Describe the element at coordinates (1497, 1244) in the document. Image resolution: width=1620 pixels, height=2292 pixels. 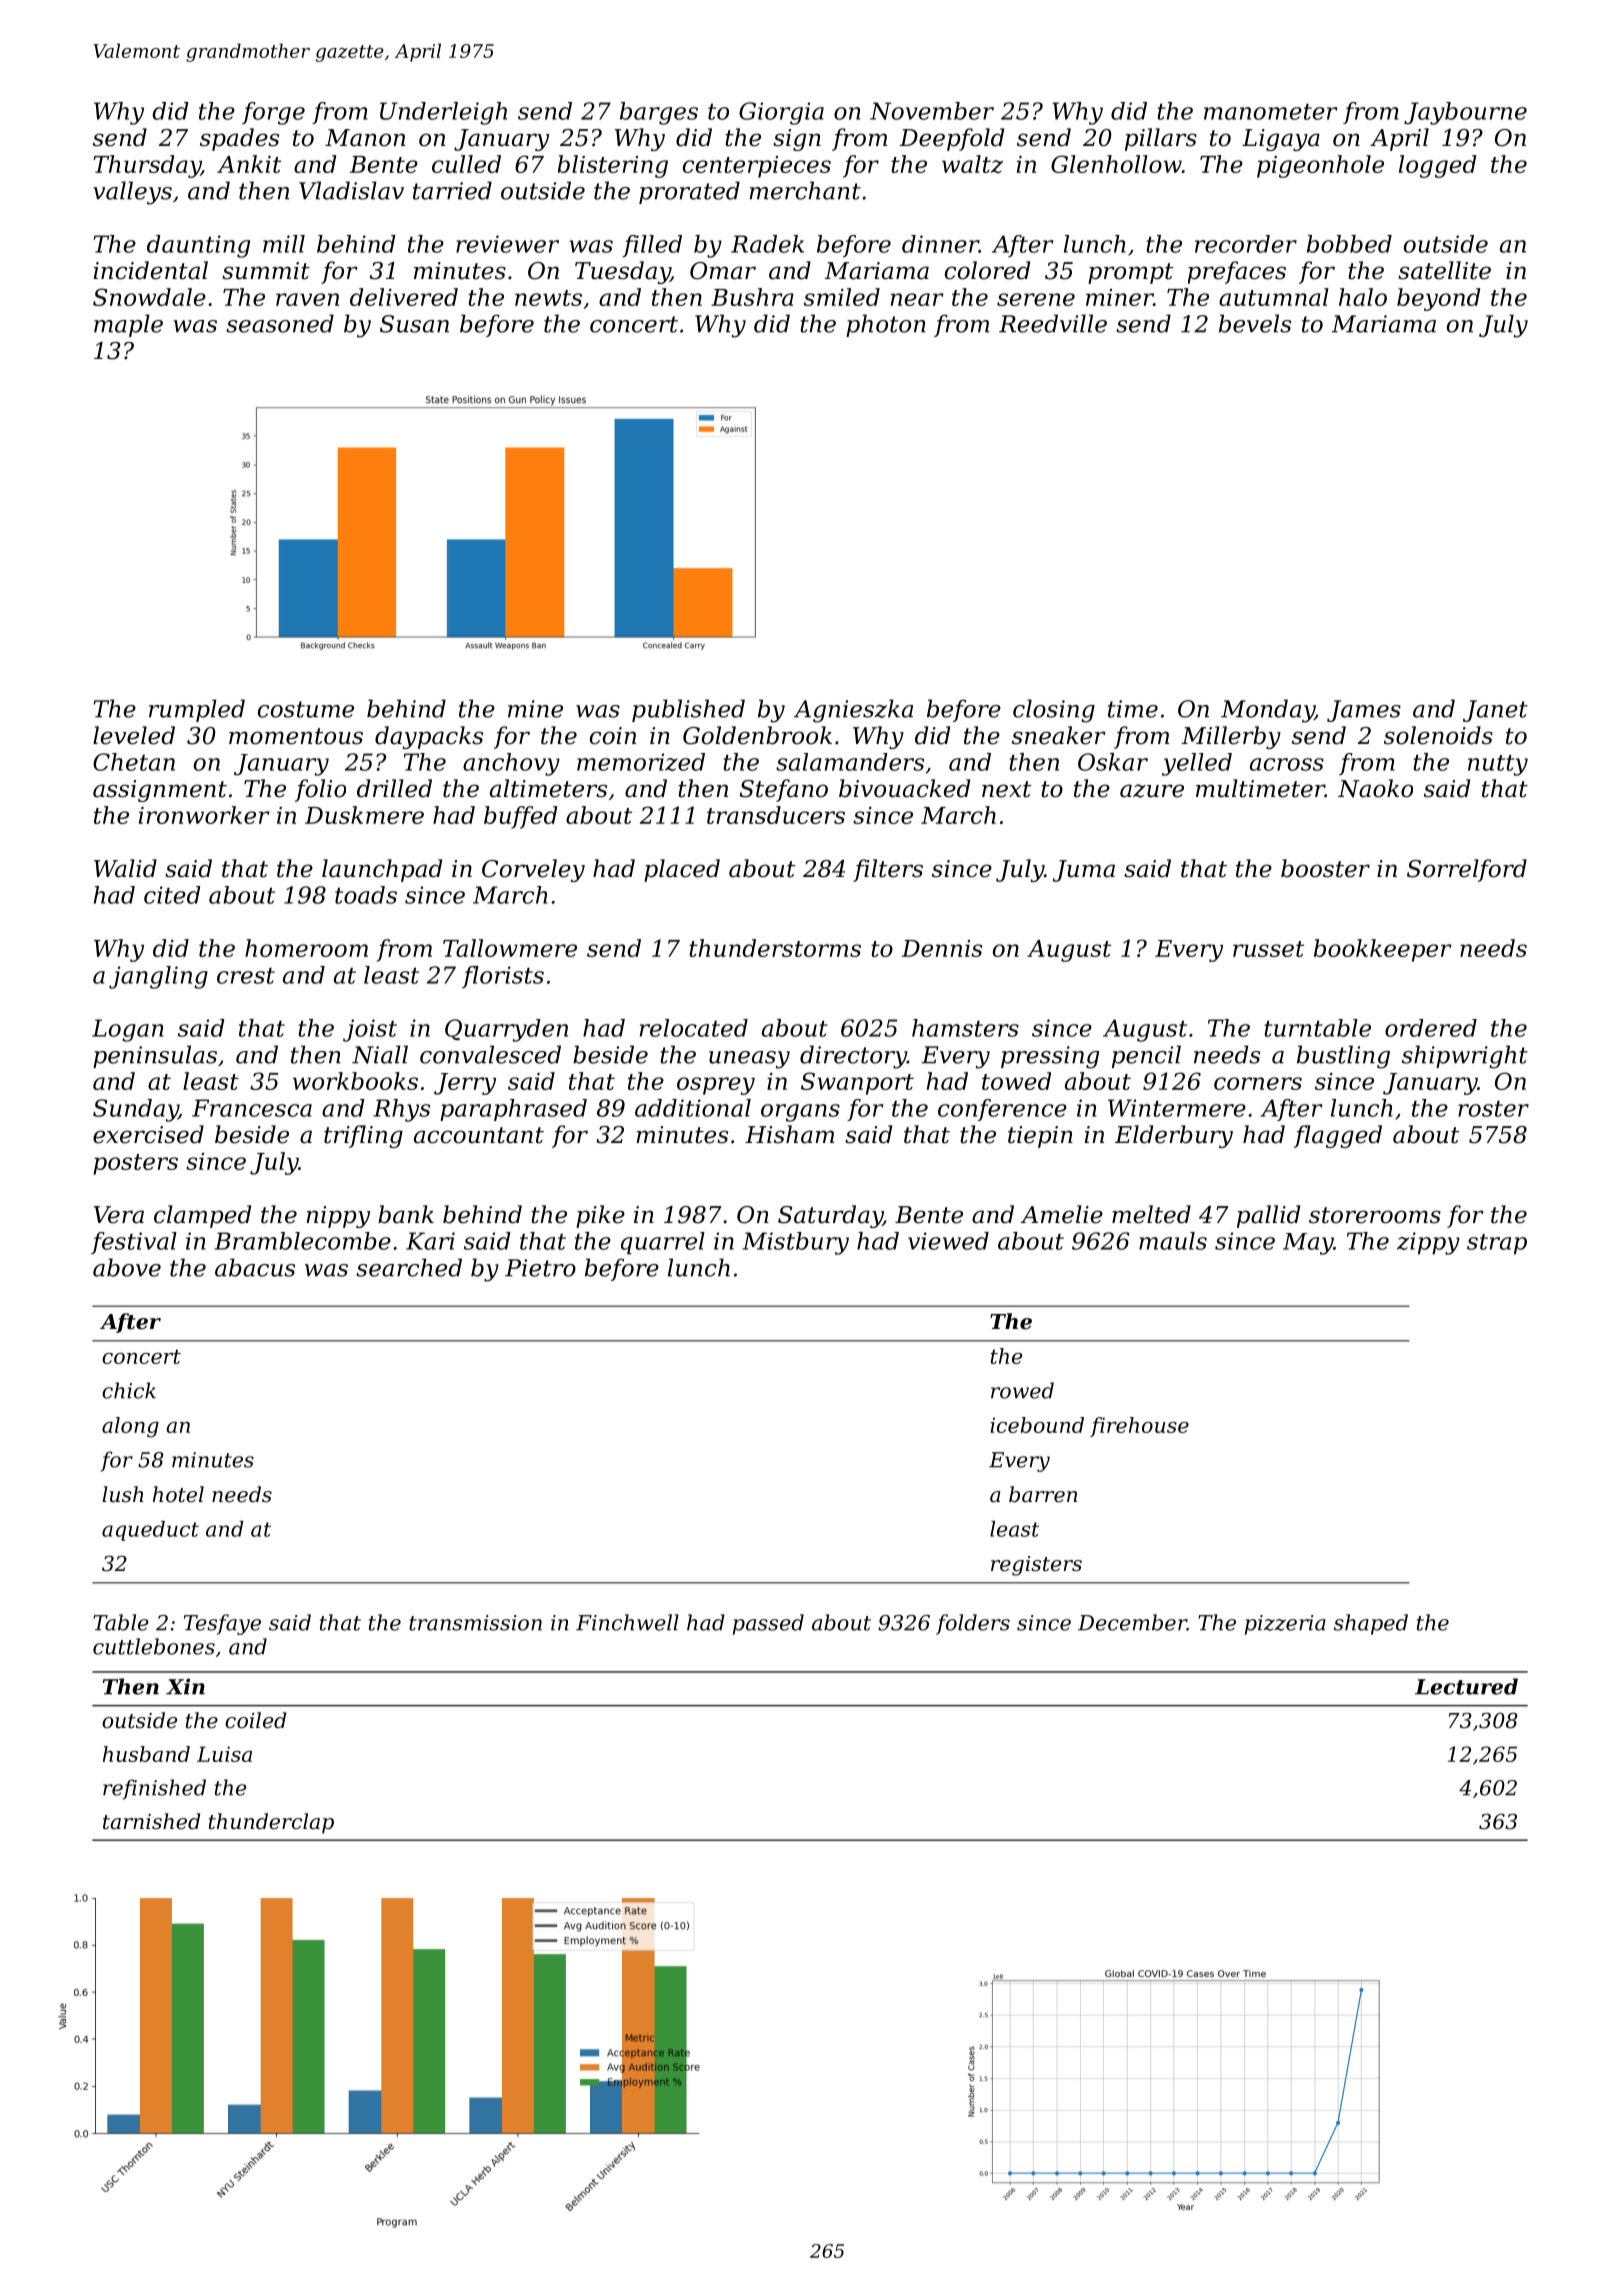
I see `strap` at that location.
